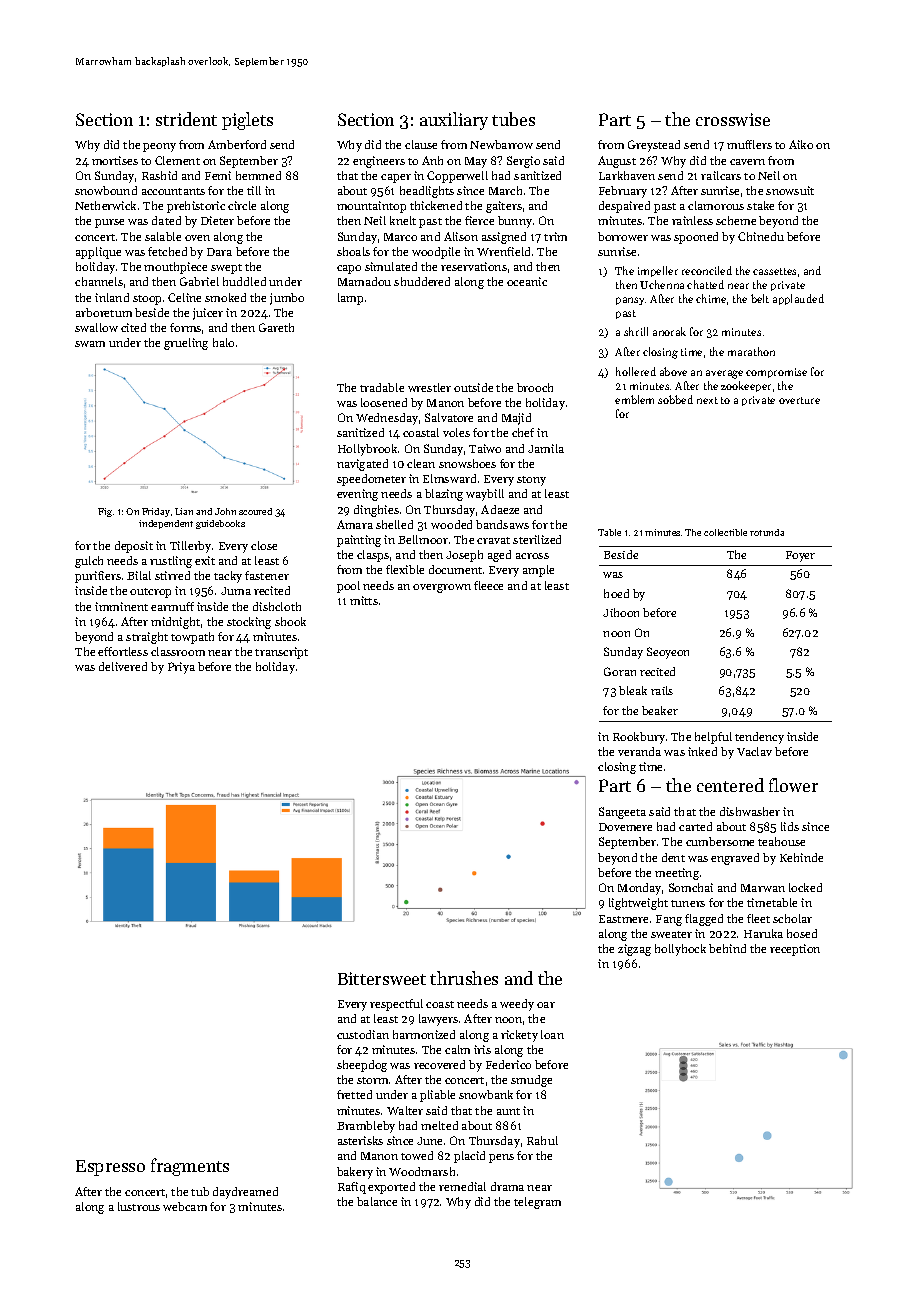  What do you see at coordinates (513, 119) in the screenshot?
I see `tubes` at bounding box center [513, 119].
